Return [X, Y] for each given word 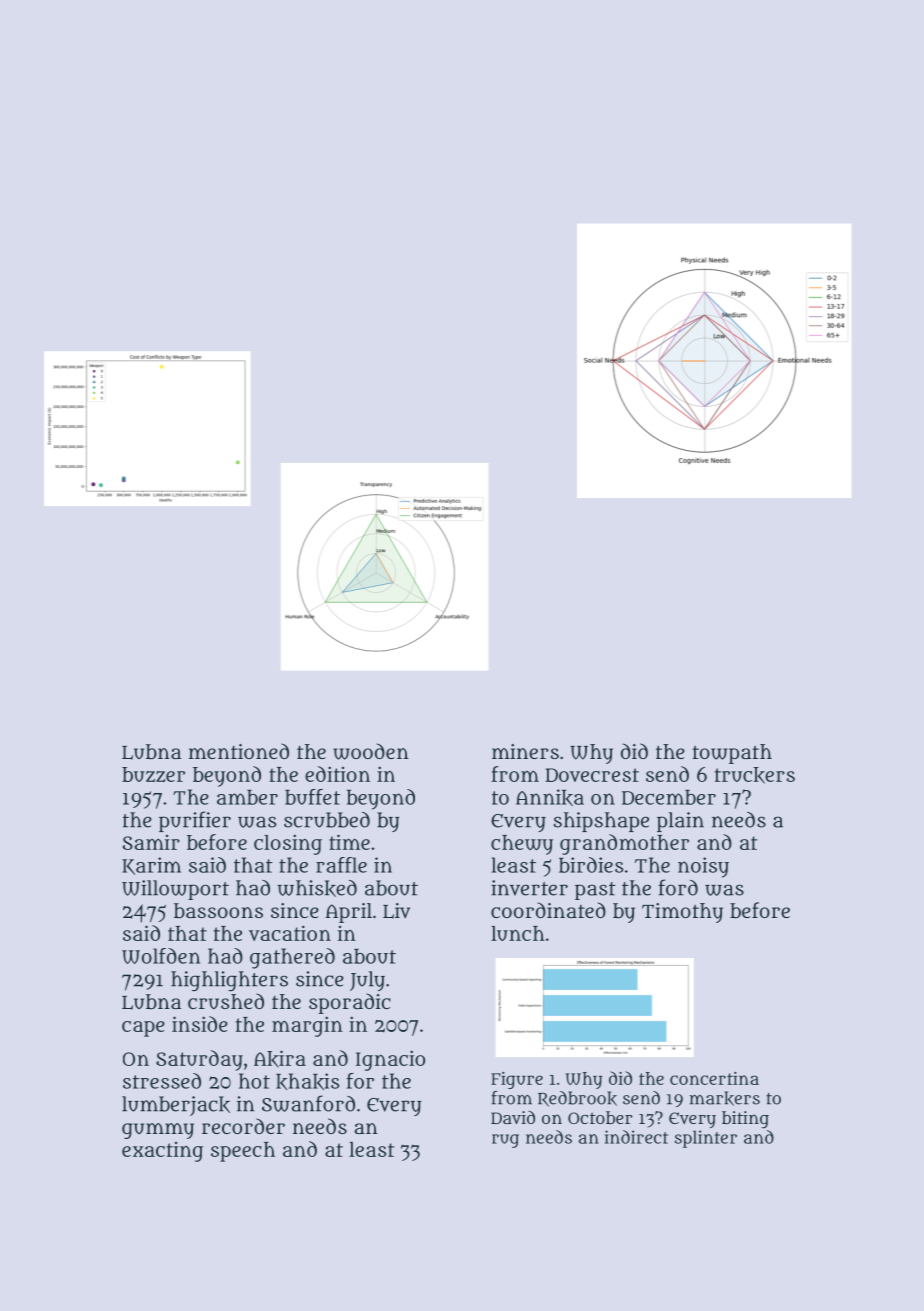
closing [288, 844]
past [595, 891]
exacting [162, 1152]
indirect [636, 1137]
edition [337, 774]
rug [505, 1141]
